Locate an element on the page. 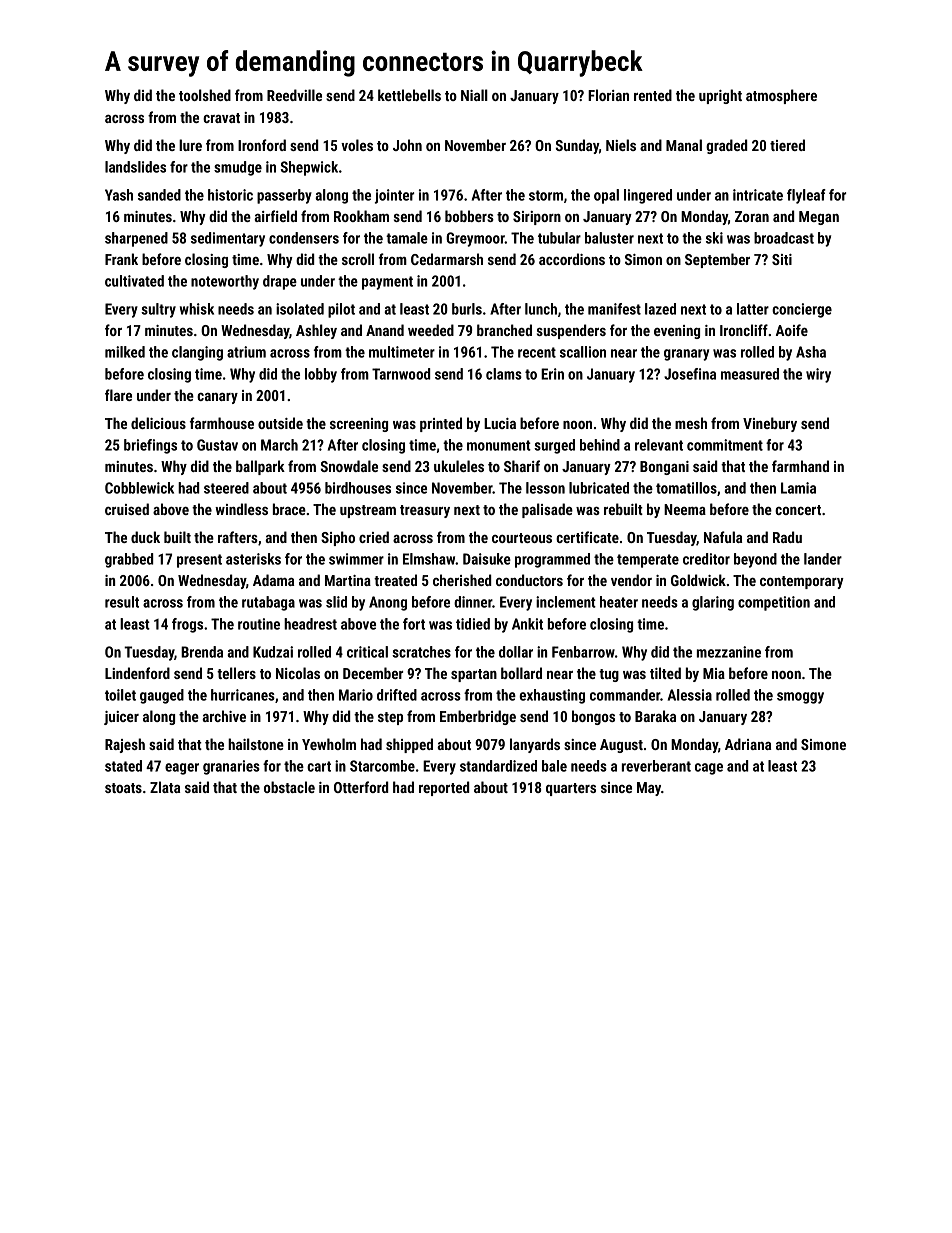 This image has height=1233, width=952. Siriporn is located at coordinates (537, 218).
